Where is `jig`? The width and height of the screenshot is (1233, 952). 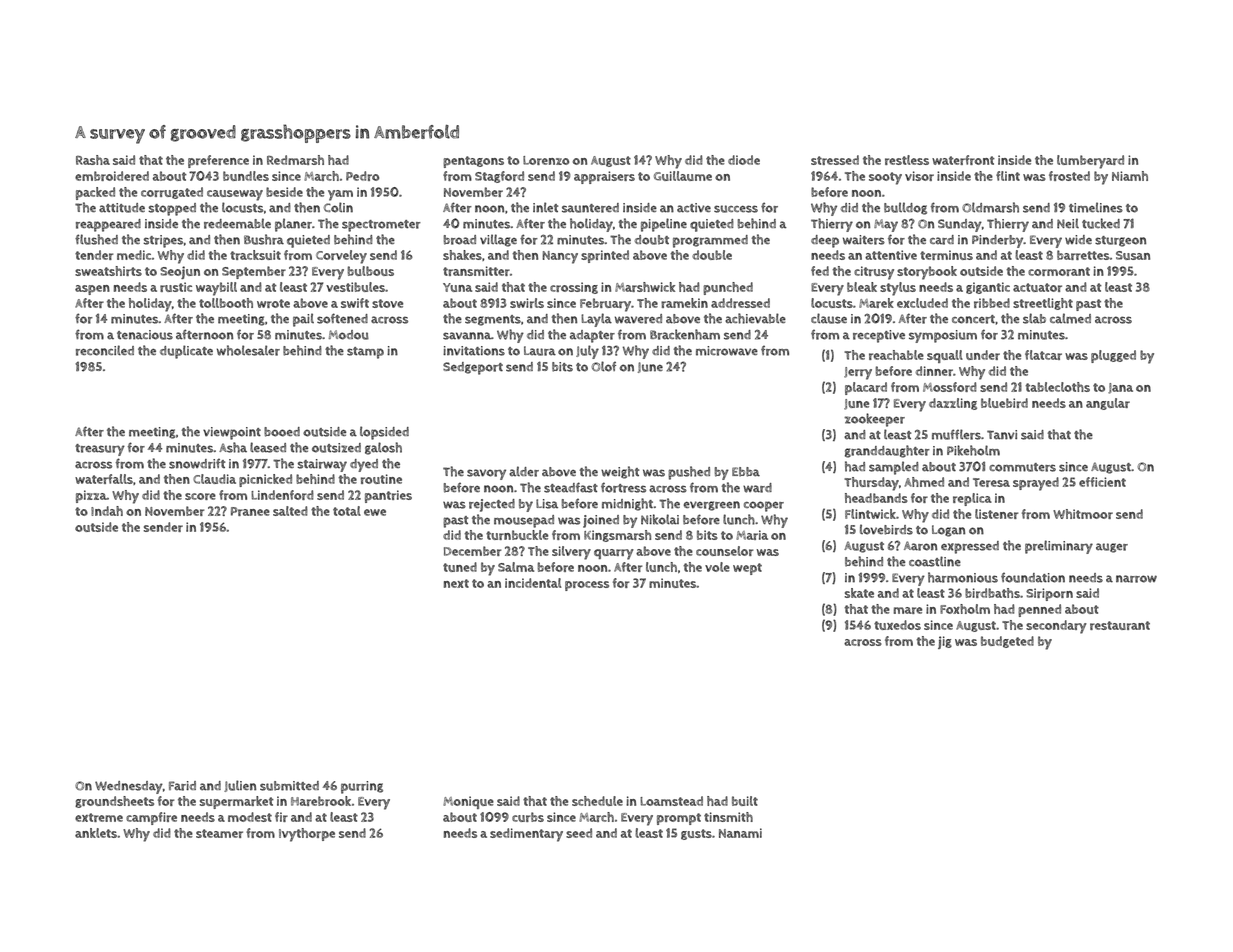 jig is located at coordinates (945, 642).
